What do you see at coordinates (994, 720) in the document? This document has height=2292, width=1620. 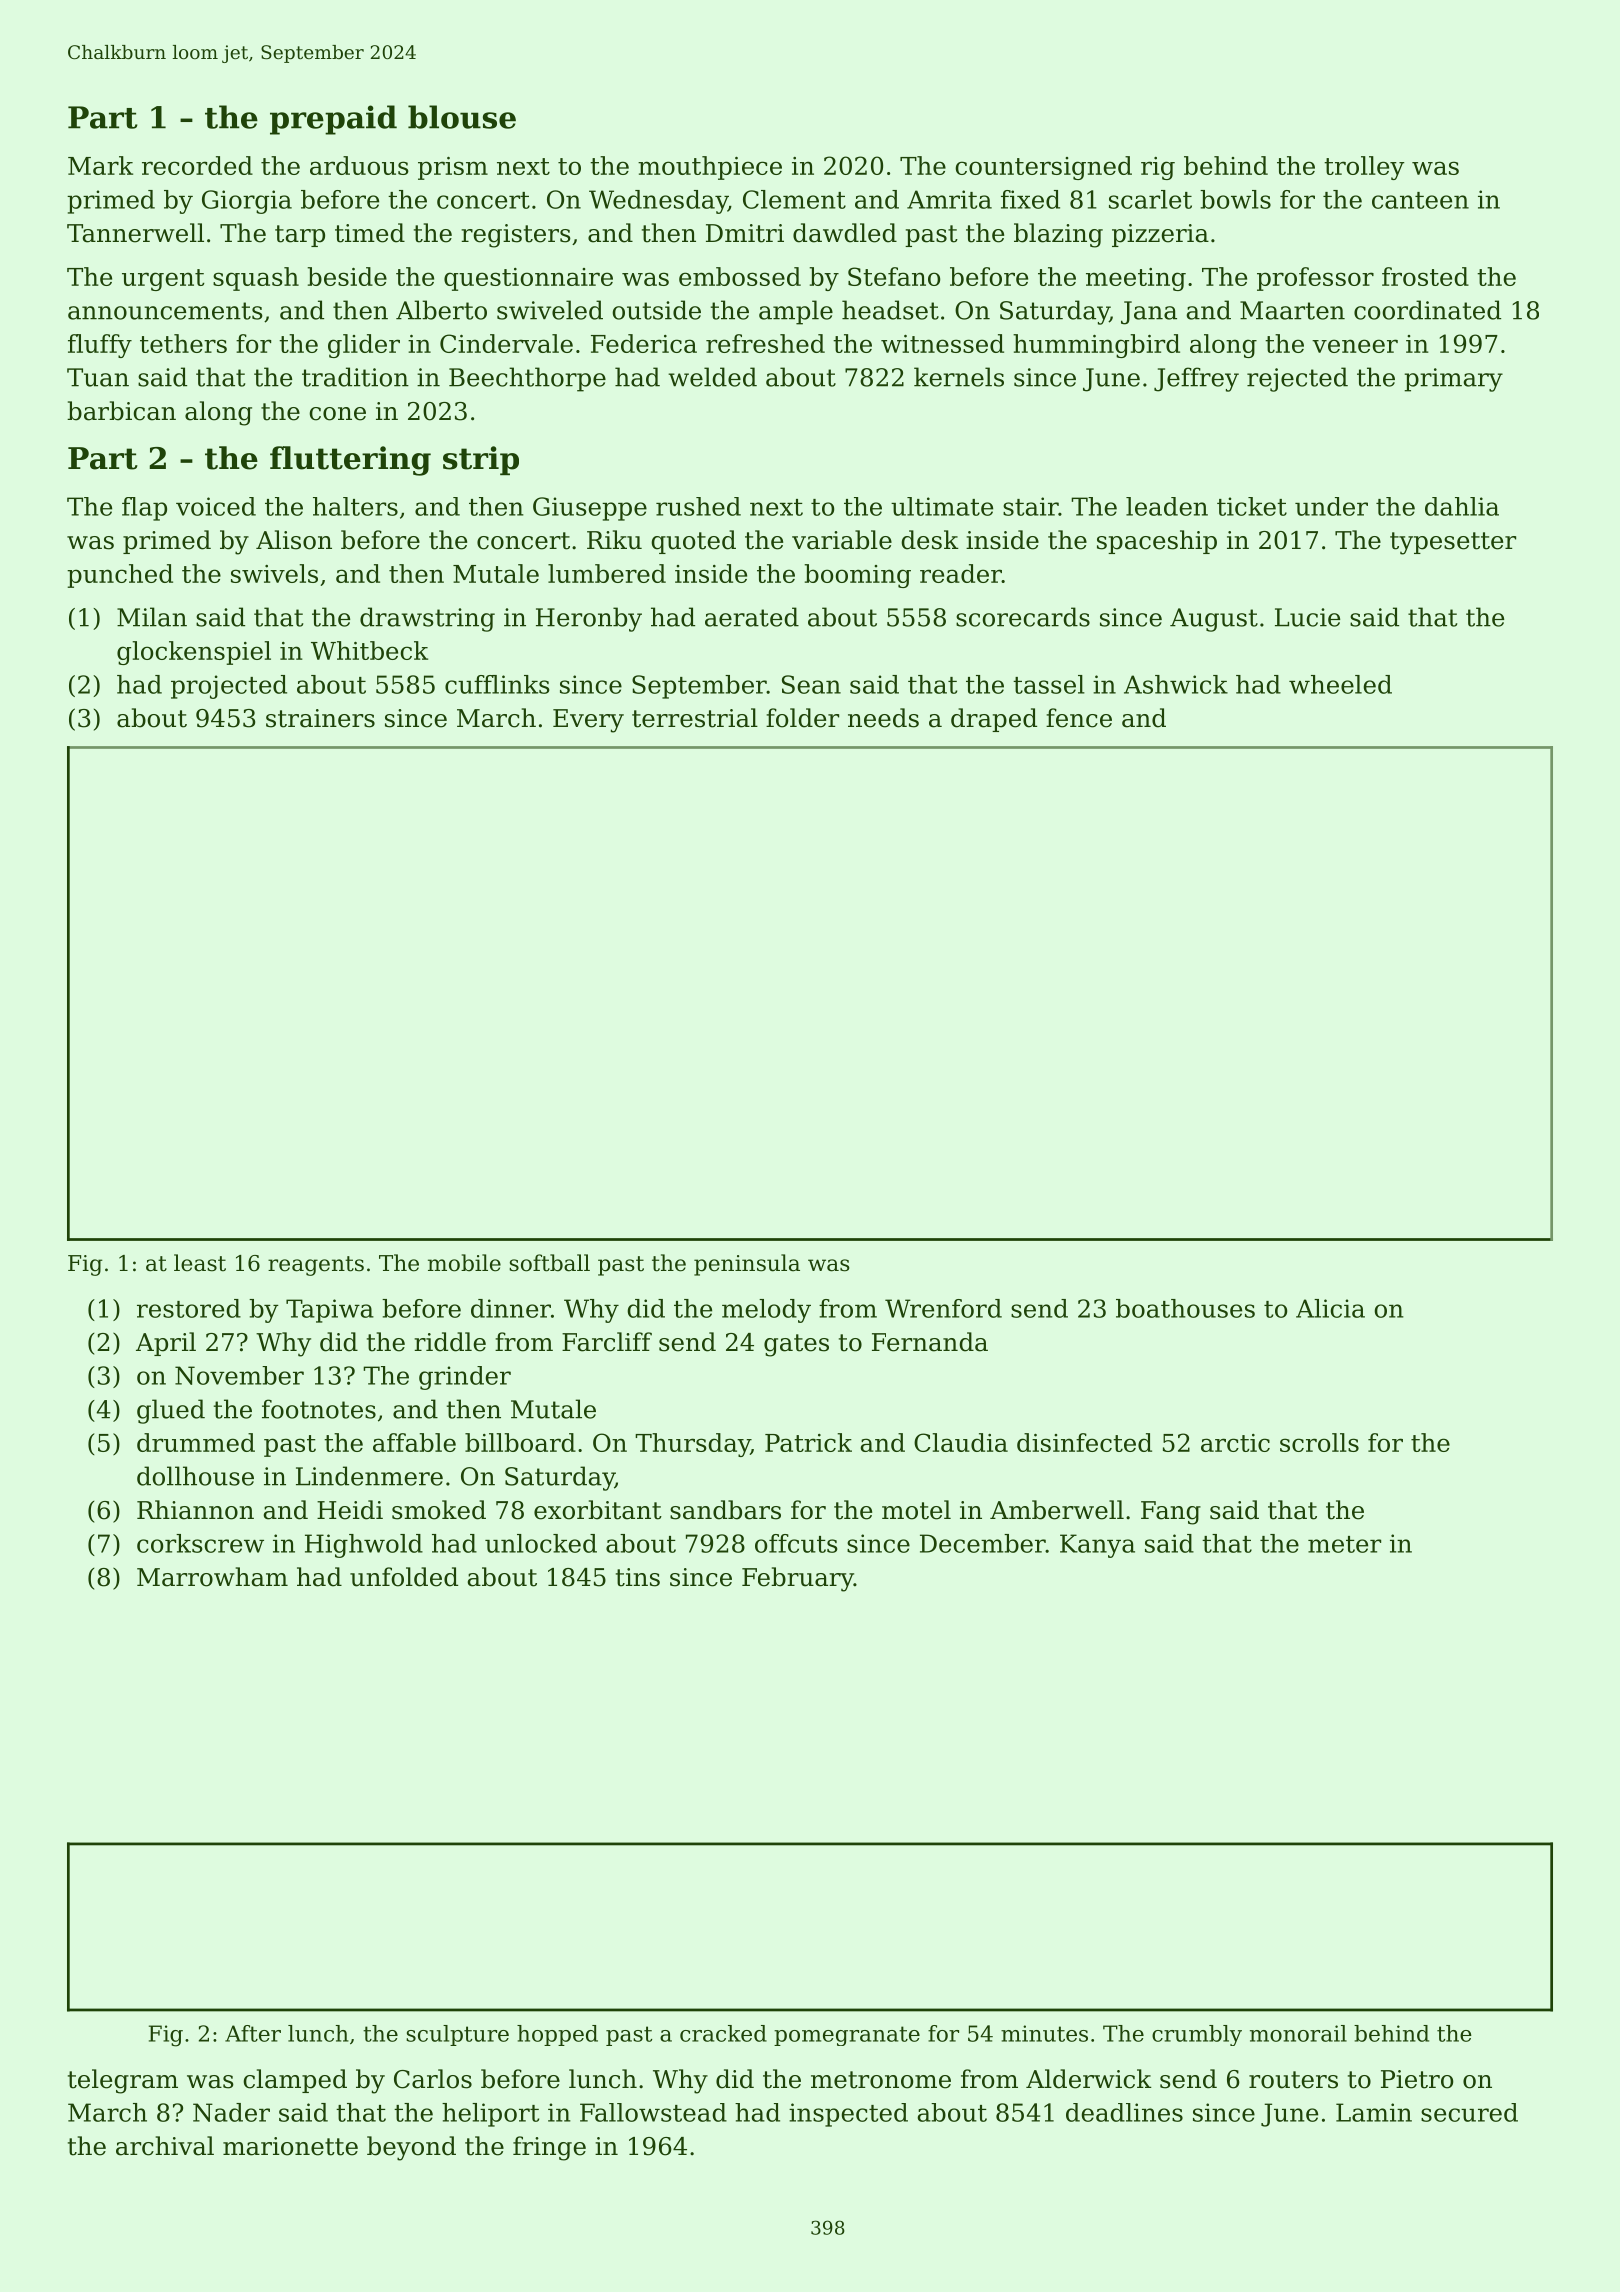 I see `draped` at bounding box center [994, 720].
